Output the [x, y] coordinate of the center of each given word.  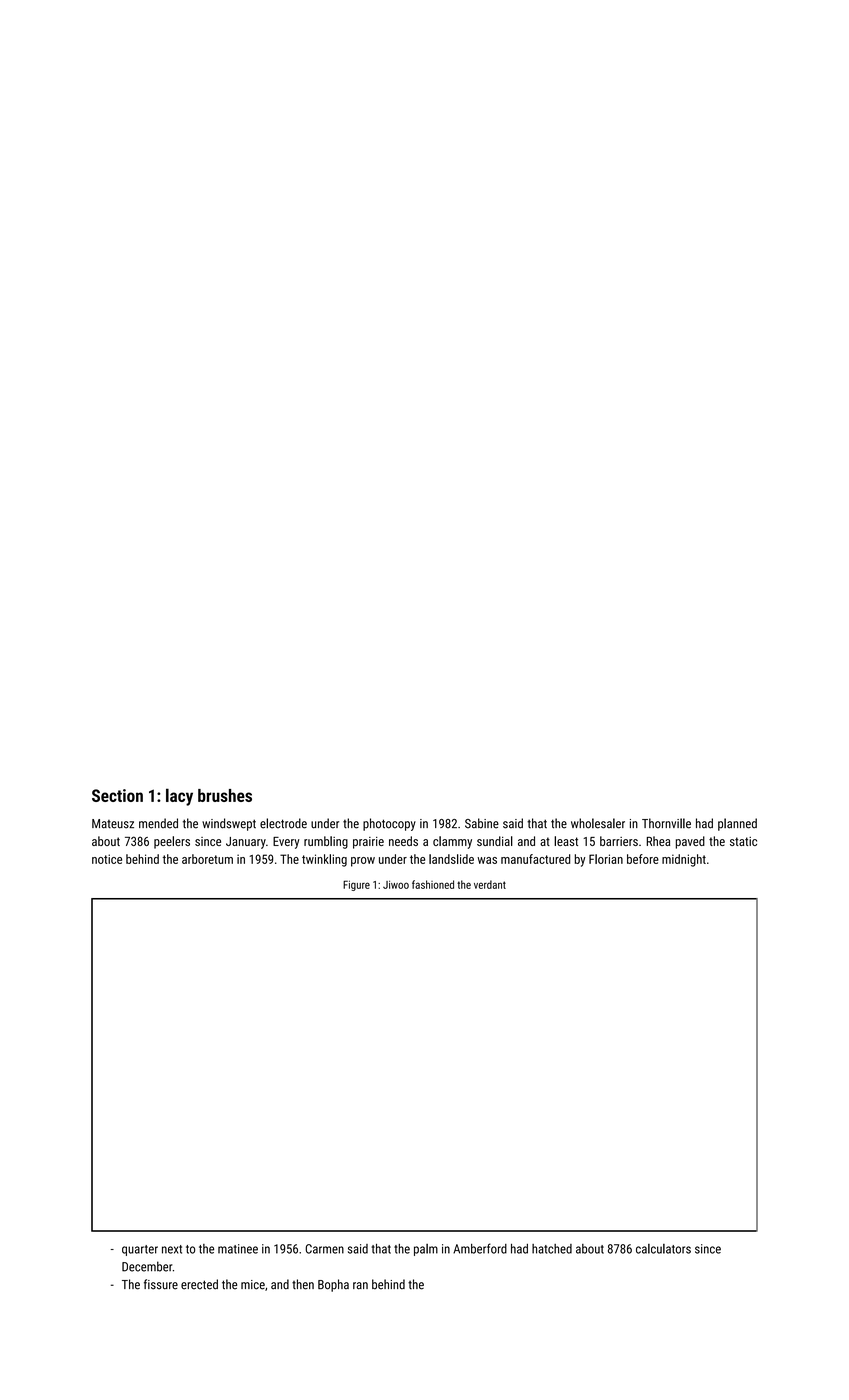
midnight [684, 860]
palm [426, 1250]
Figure [356, 885]
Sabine [482, 823]
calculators [663, 1249]
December [147, 1266]
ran [360, 1286]
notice [107, 859]
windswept [229, 824]
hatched [552, 1249]
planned [737, 824]
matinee [238, 1249]
